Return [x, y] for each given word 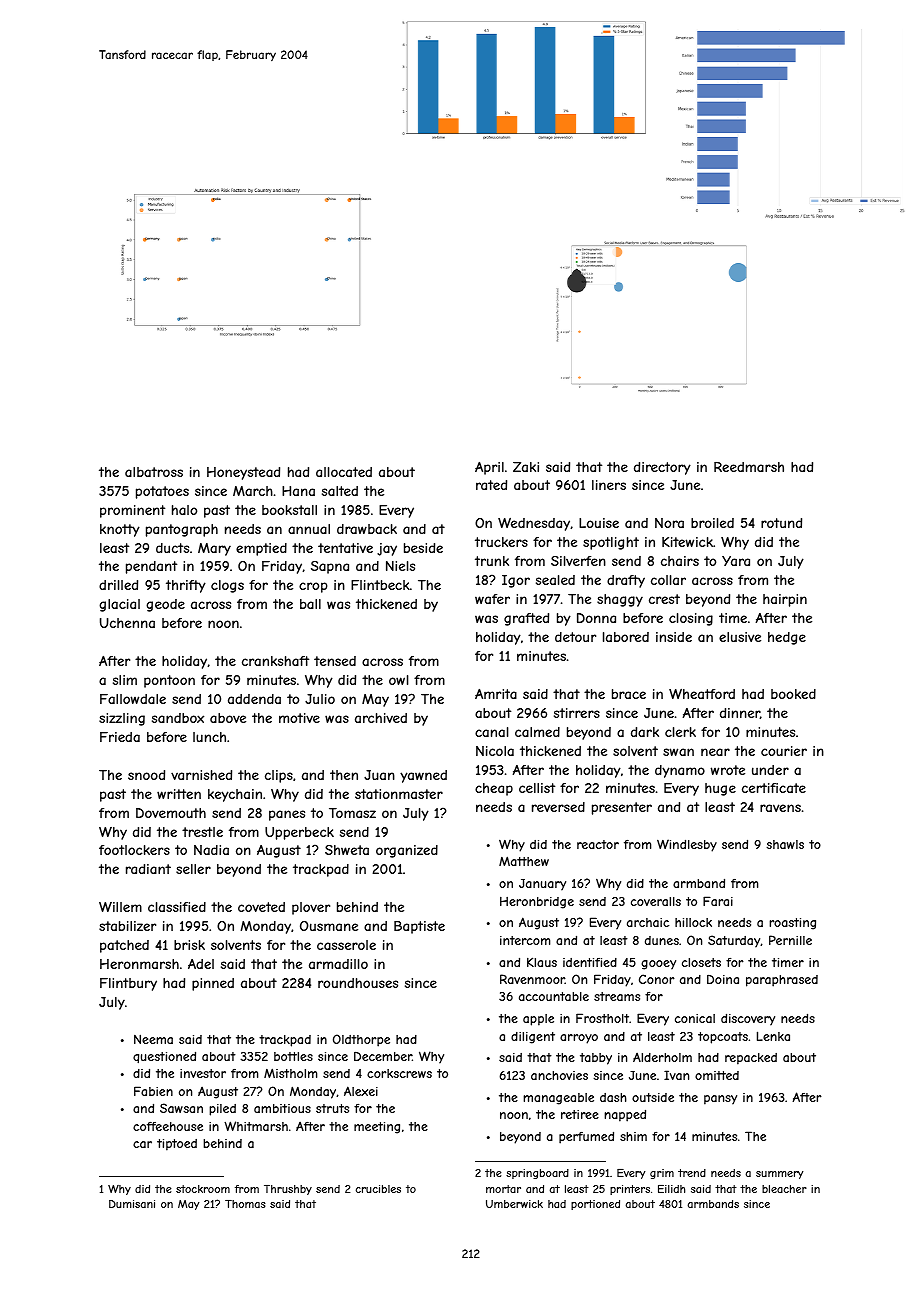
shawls [785, 844]
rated [491, 485]
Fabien [153, 1091]
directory [662, 468]
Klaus [542, 962]
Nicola [495, 751]
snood [146, 775]
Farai [718, 901]
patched [124, 946]
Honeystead [243, 473]
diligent [533, 1038]
